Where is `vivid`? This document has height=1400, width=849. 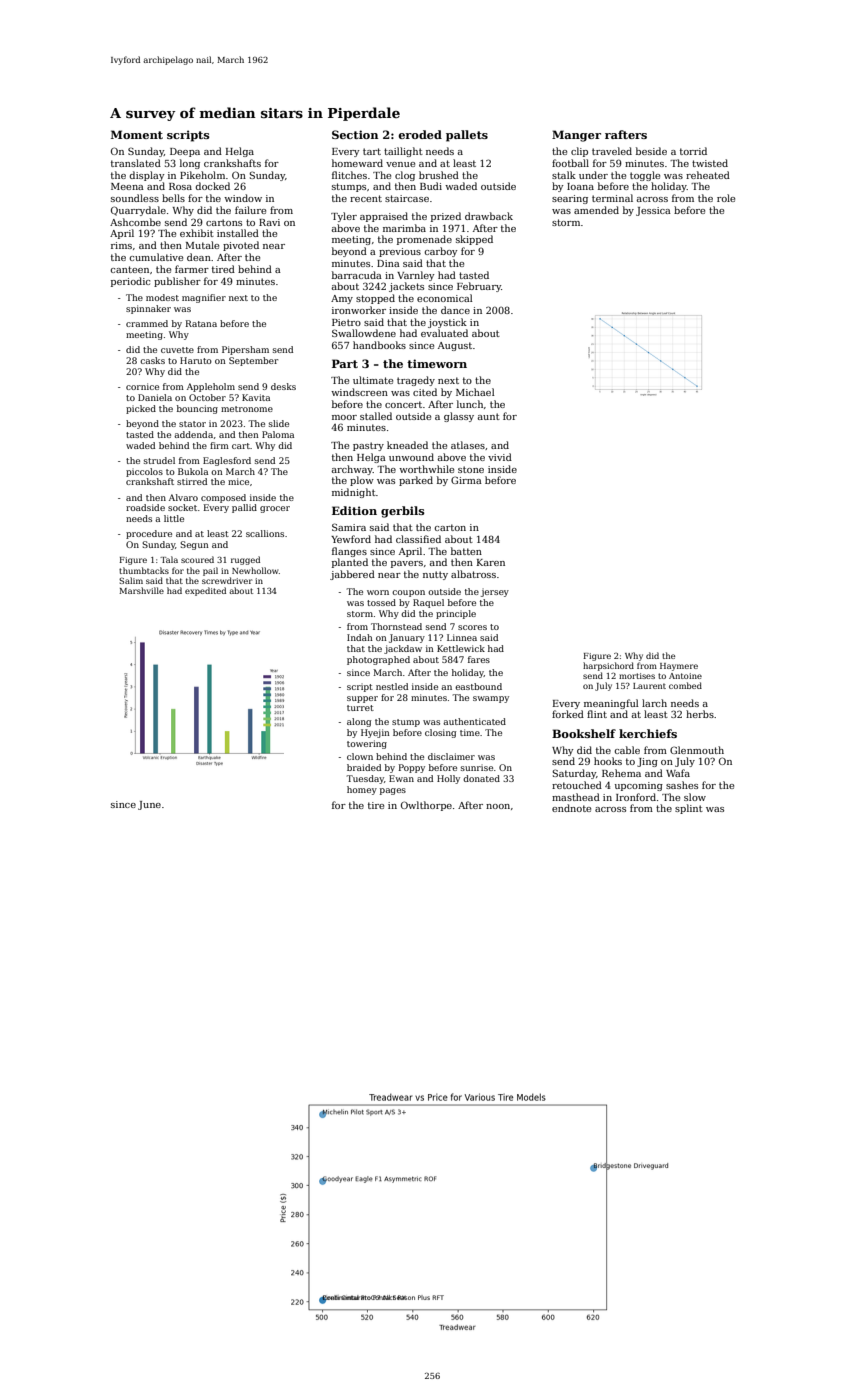 vivid is located at coordinates (500, 457).
